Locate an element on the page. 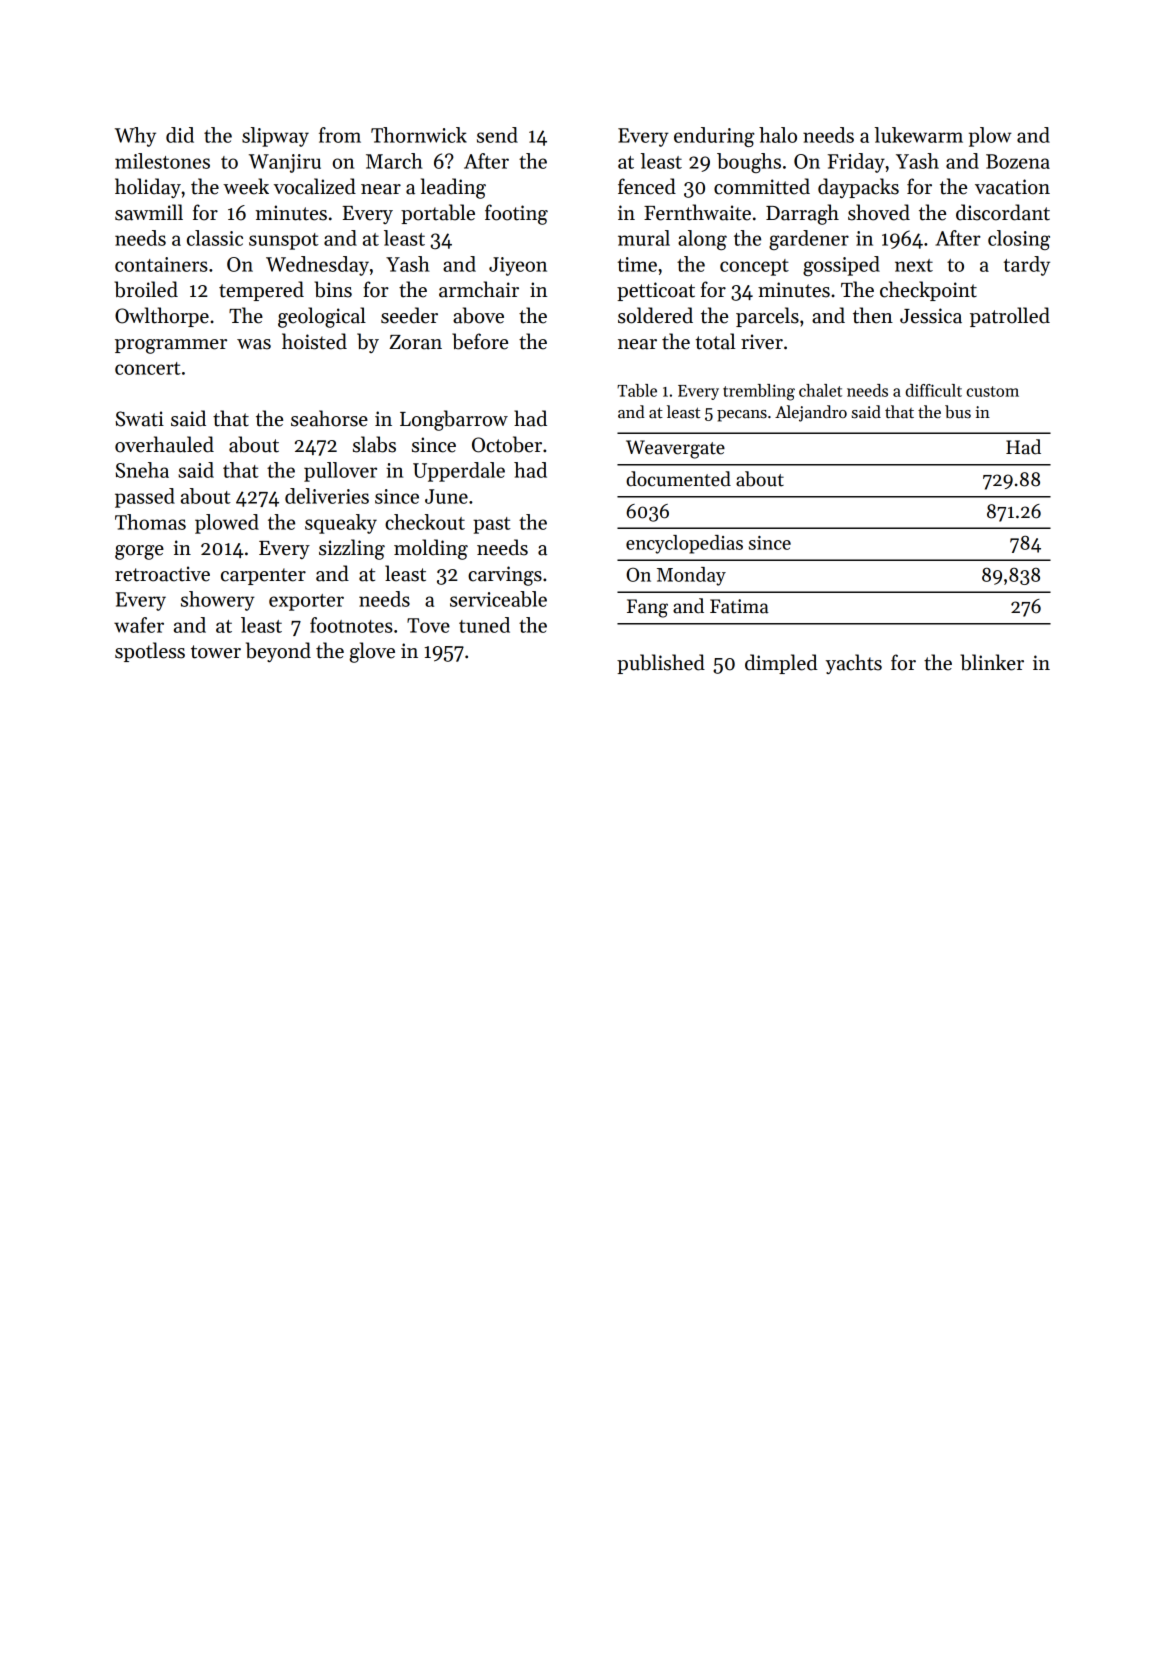  yachts is located at coordinates (854, 664).
